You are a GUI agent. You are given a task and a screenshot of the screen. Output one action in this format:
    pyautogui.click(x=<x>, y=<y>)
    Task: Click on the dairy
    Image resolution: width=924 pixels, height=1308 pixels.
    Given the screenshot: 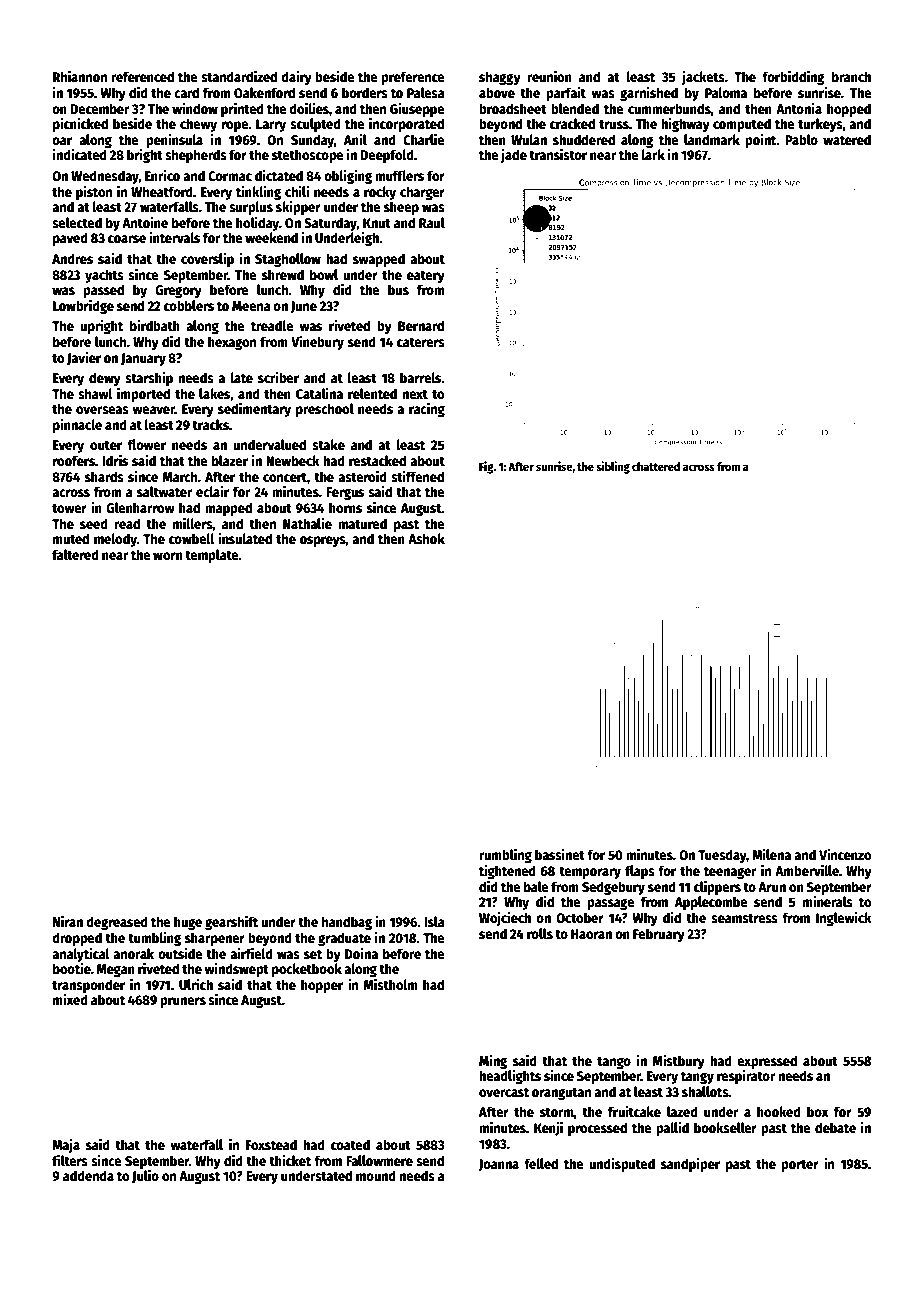 What is the action you would take?
    pyautogui.click(x=296, y=77)
